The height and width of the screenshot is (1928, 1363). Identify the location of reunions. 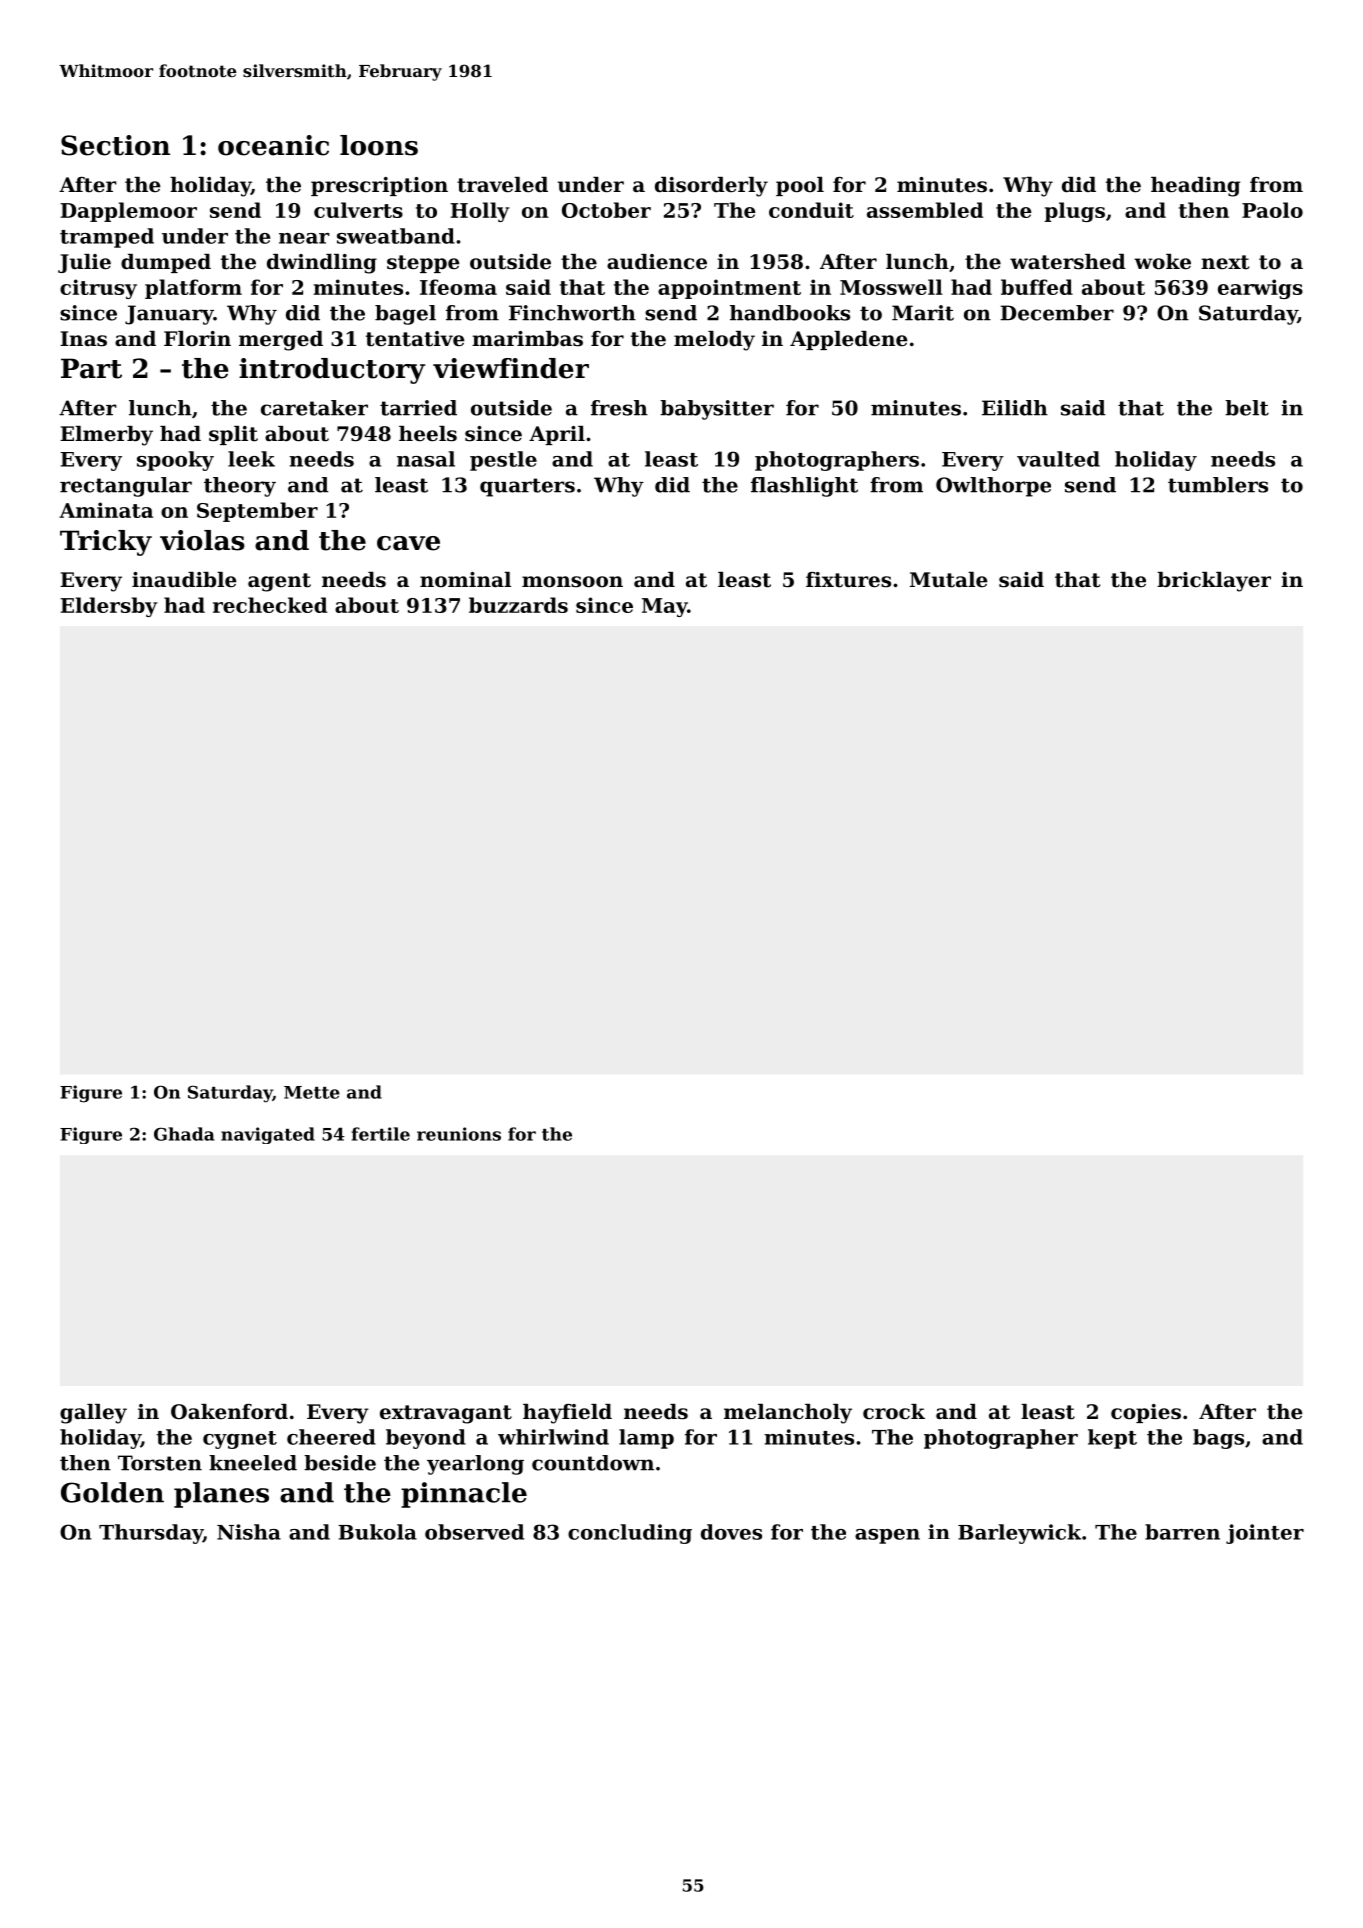
(459, 1134).
